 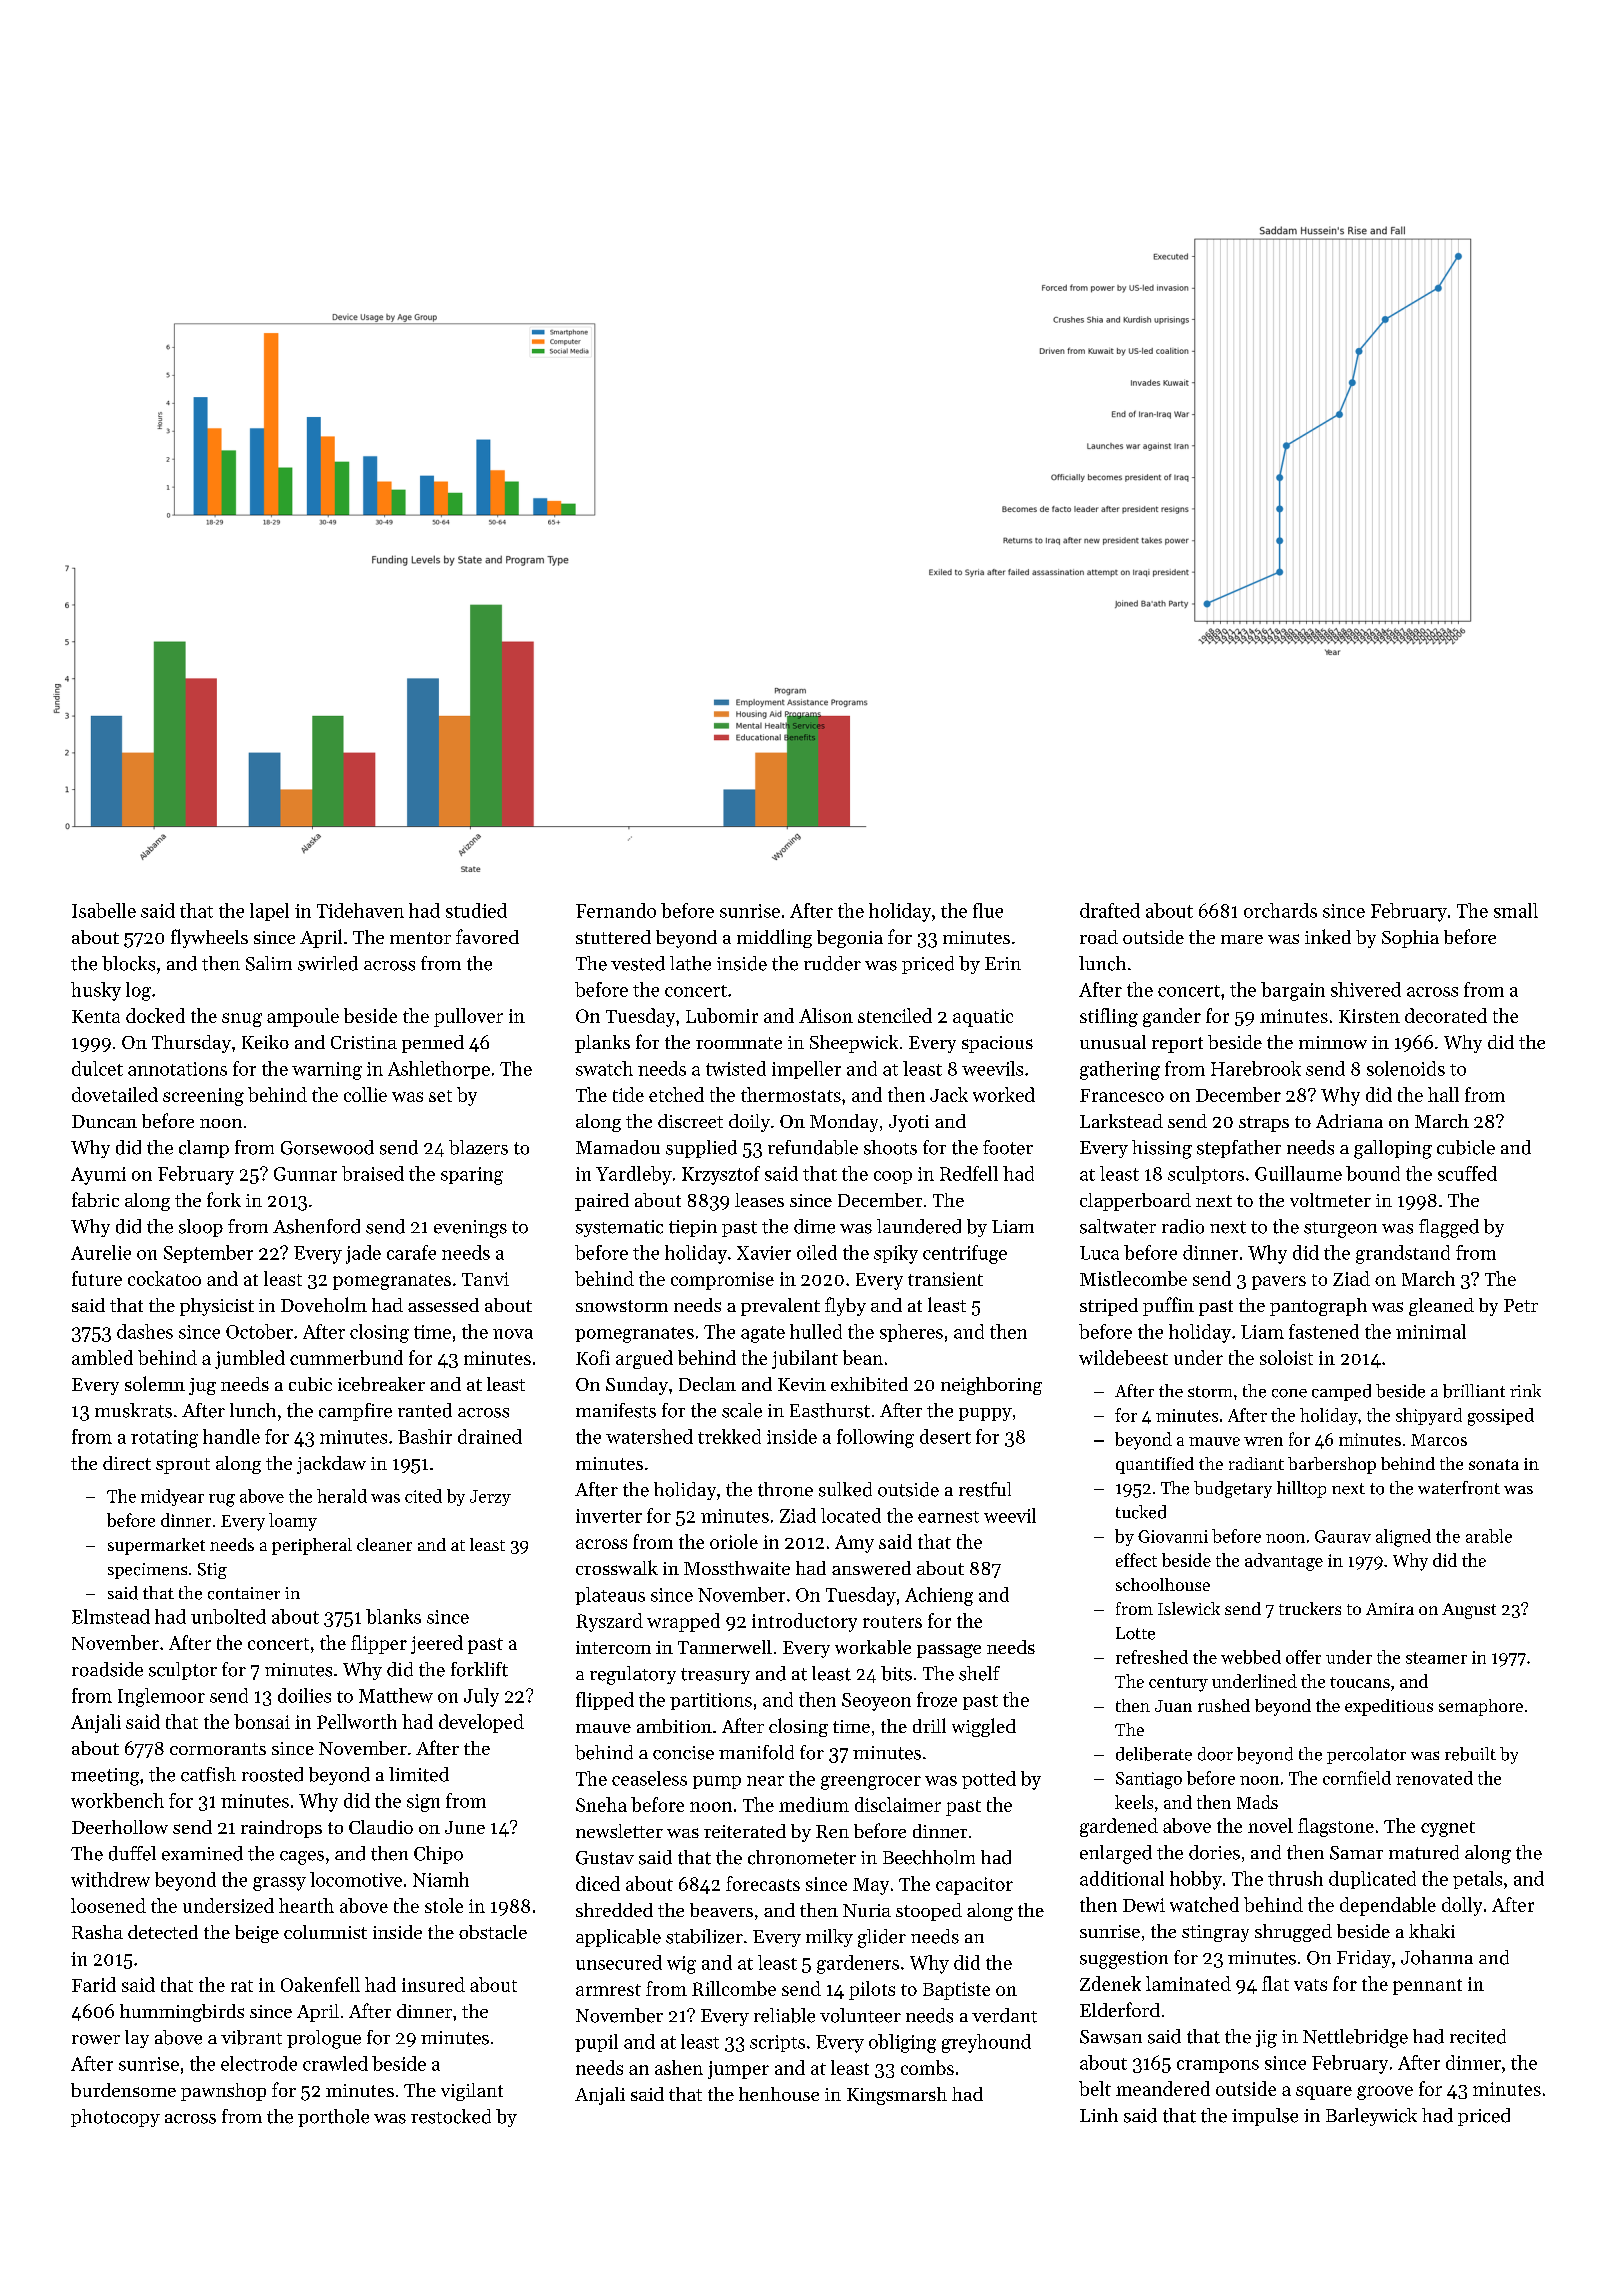 I want to click on Keiko, so click(x=265, y=1042).
